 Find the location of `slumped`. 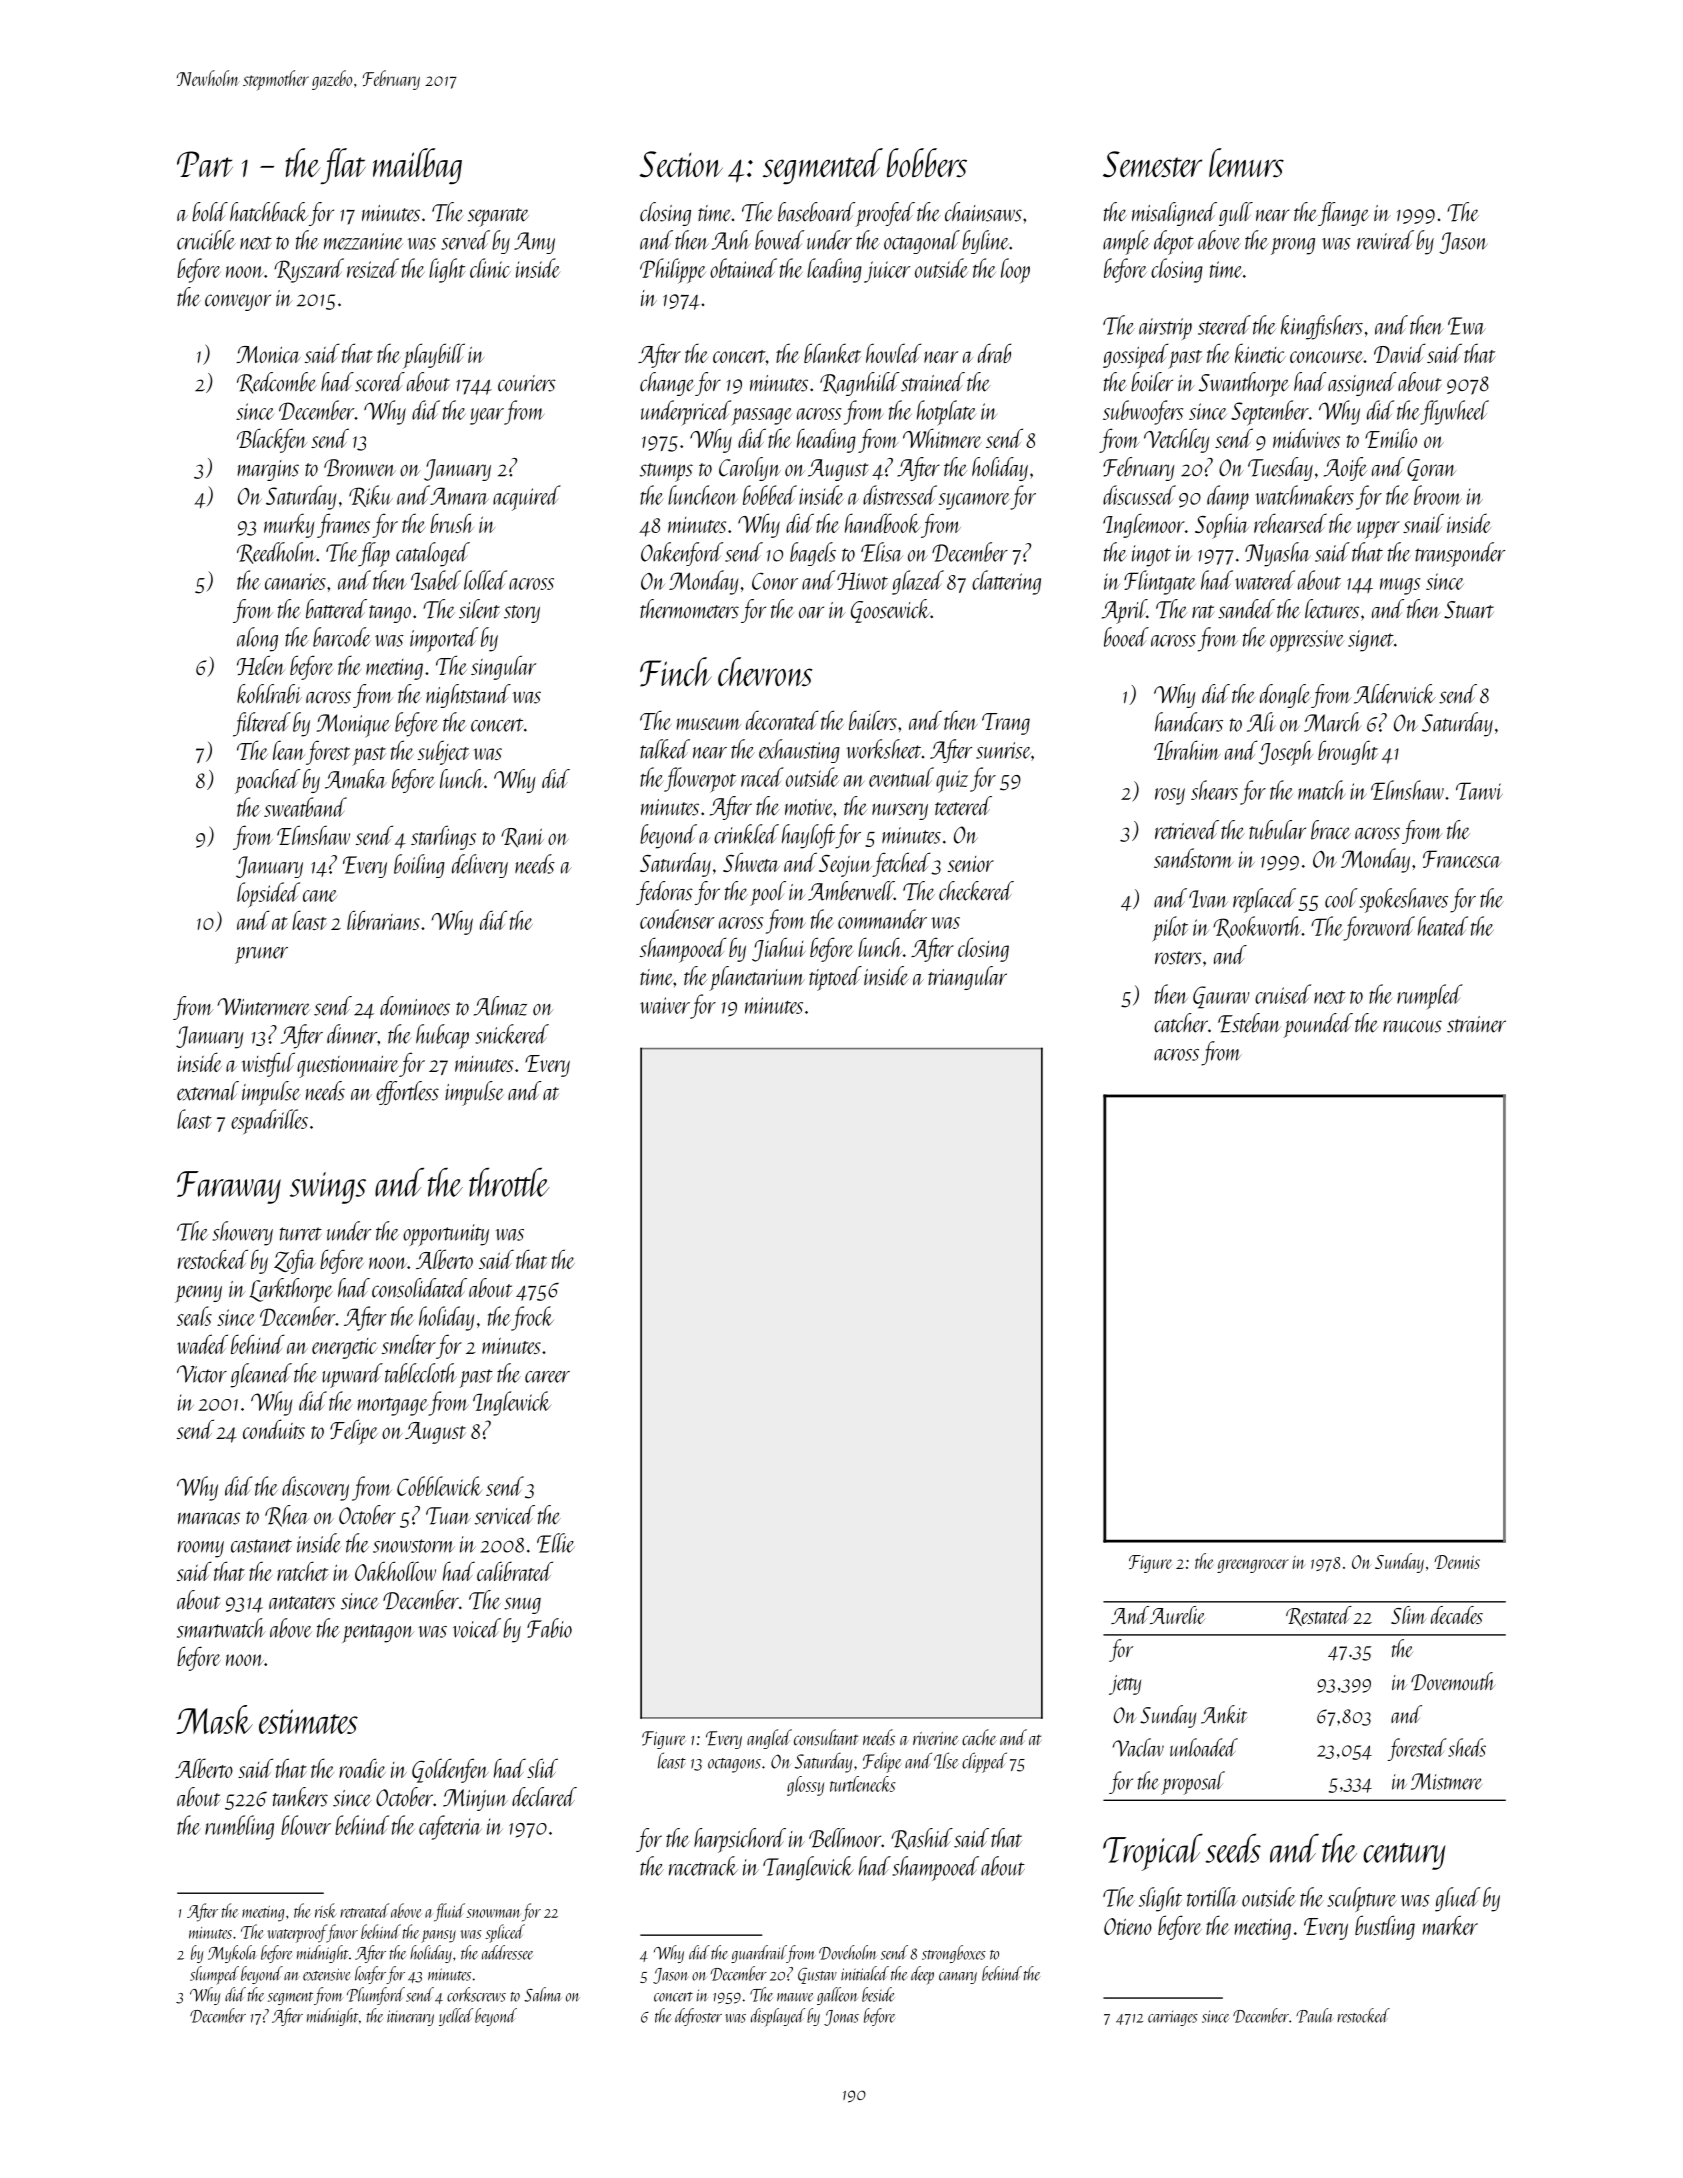

slumped is located at coordinates (214, 1975).
